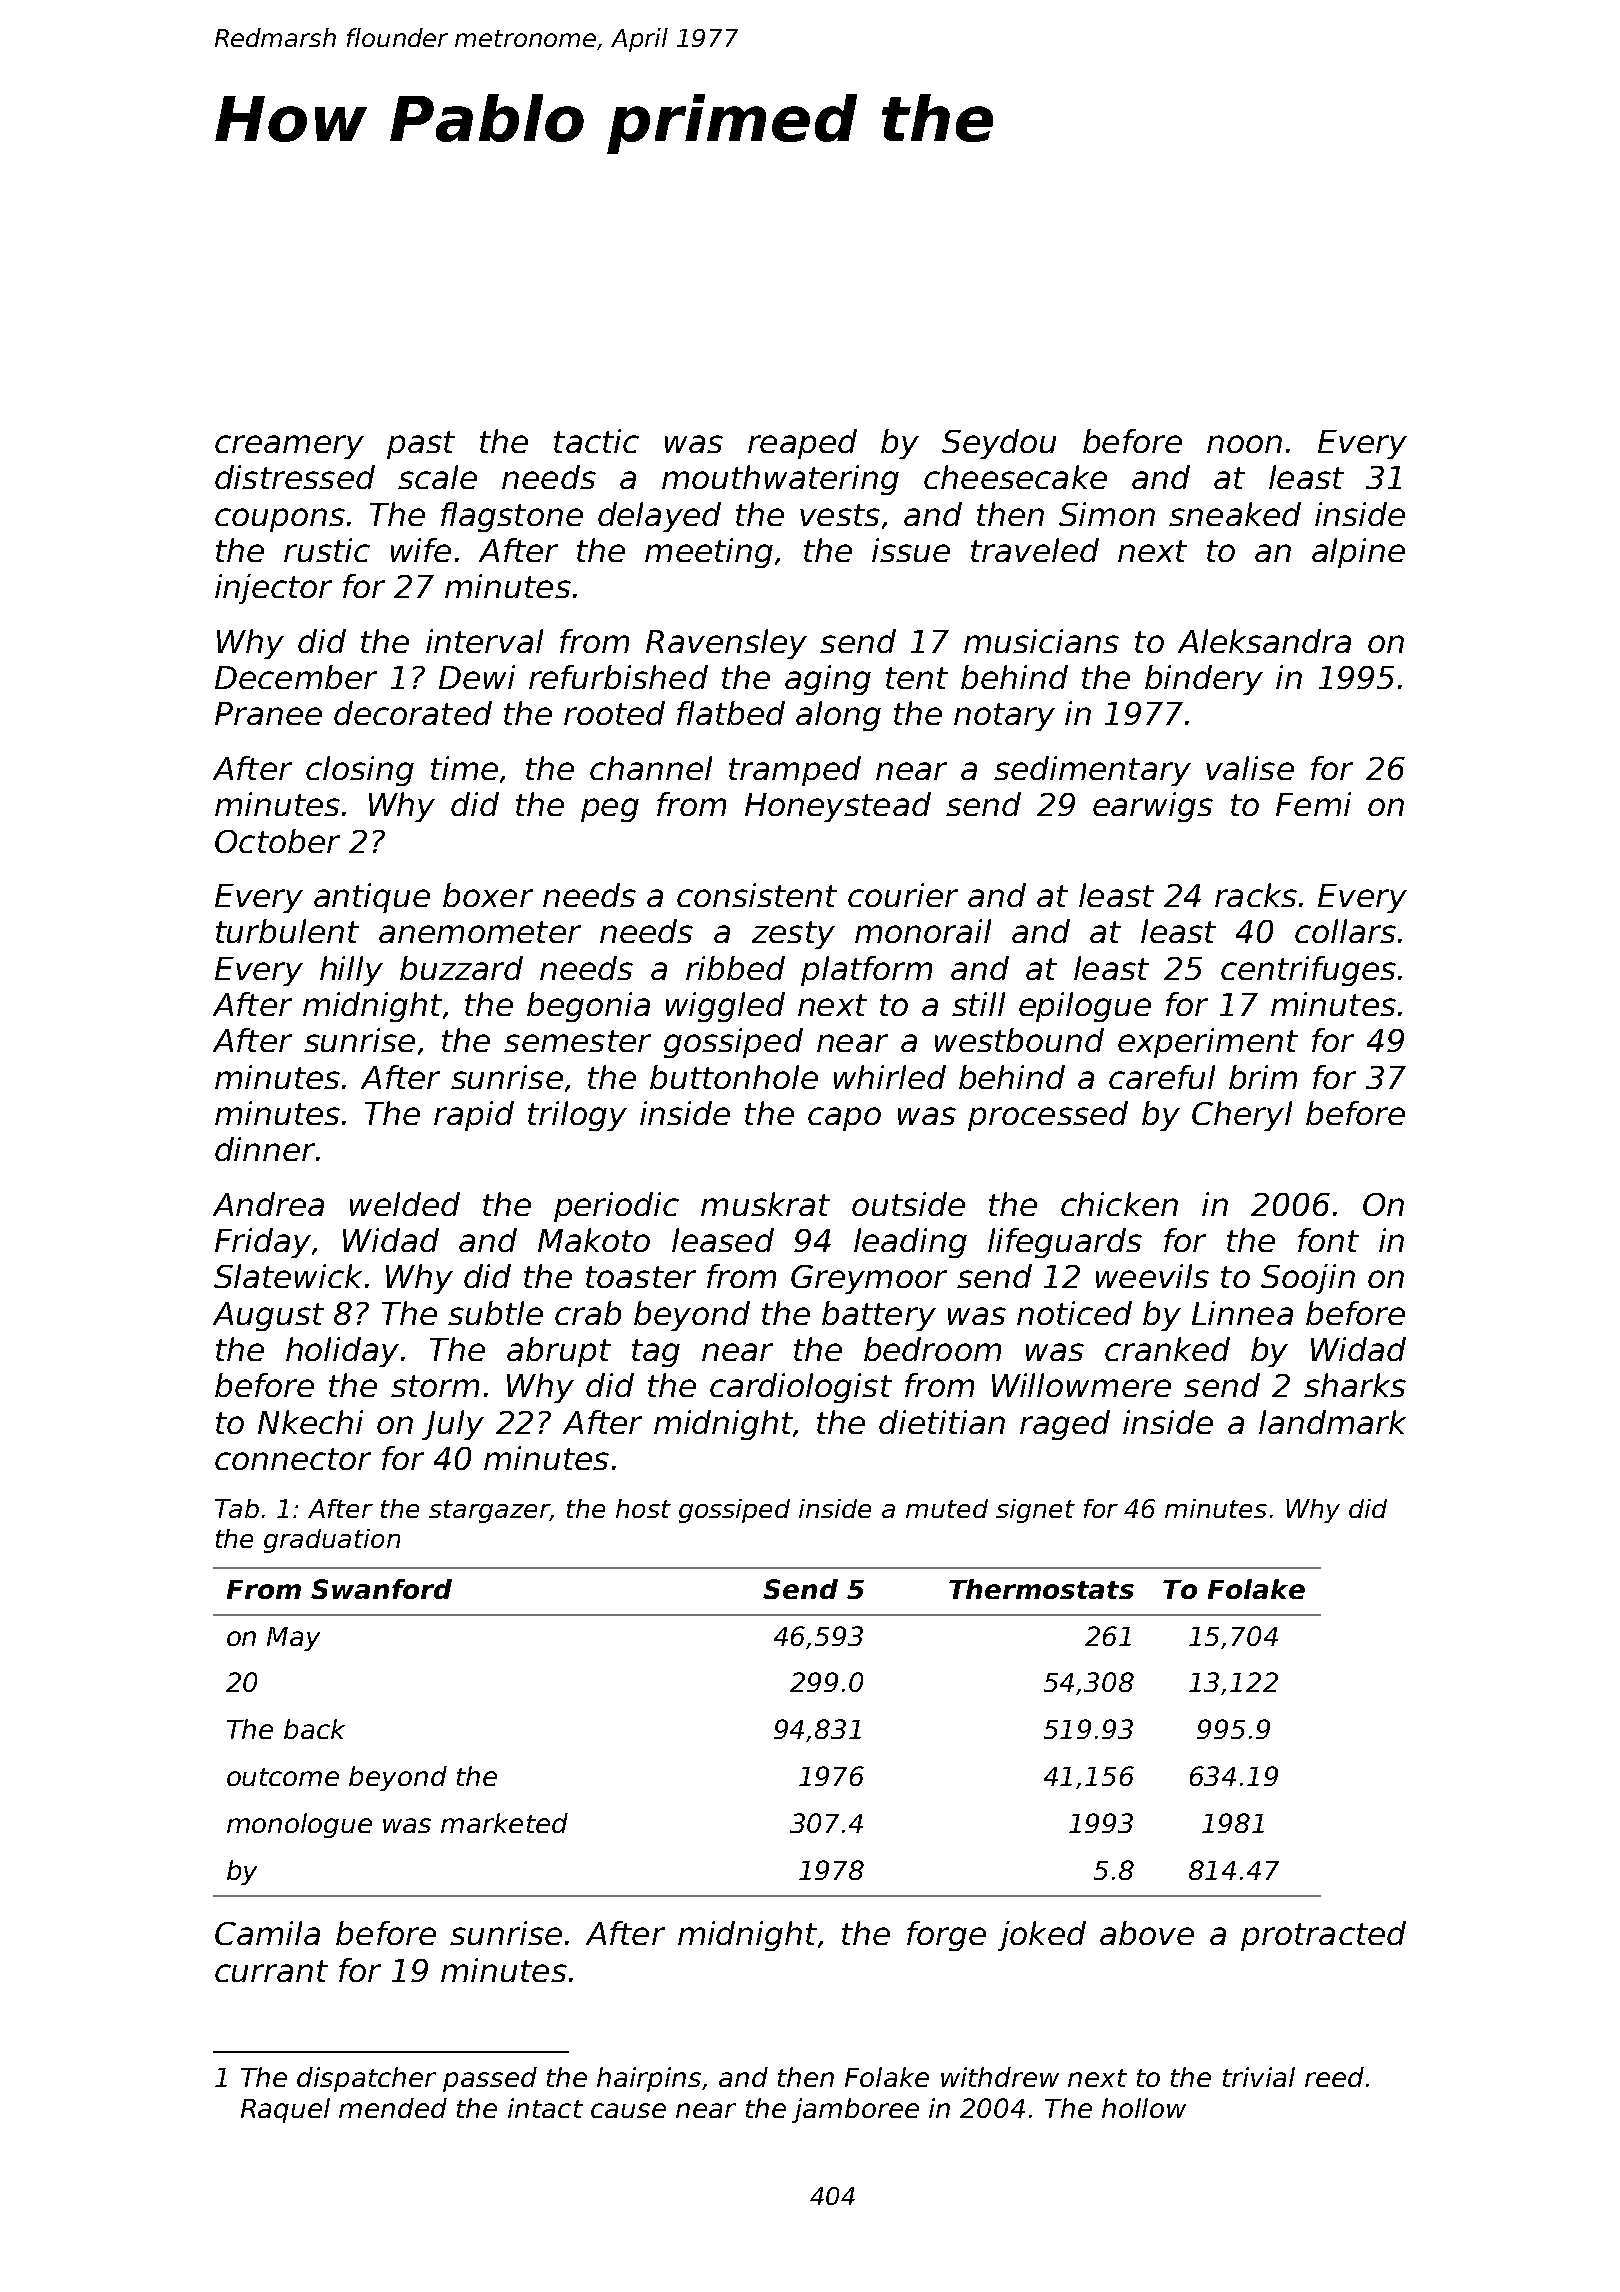 This screenshot has height=2292, width=1620. I want to click on back, so click(314, 1729).
